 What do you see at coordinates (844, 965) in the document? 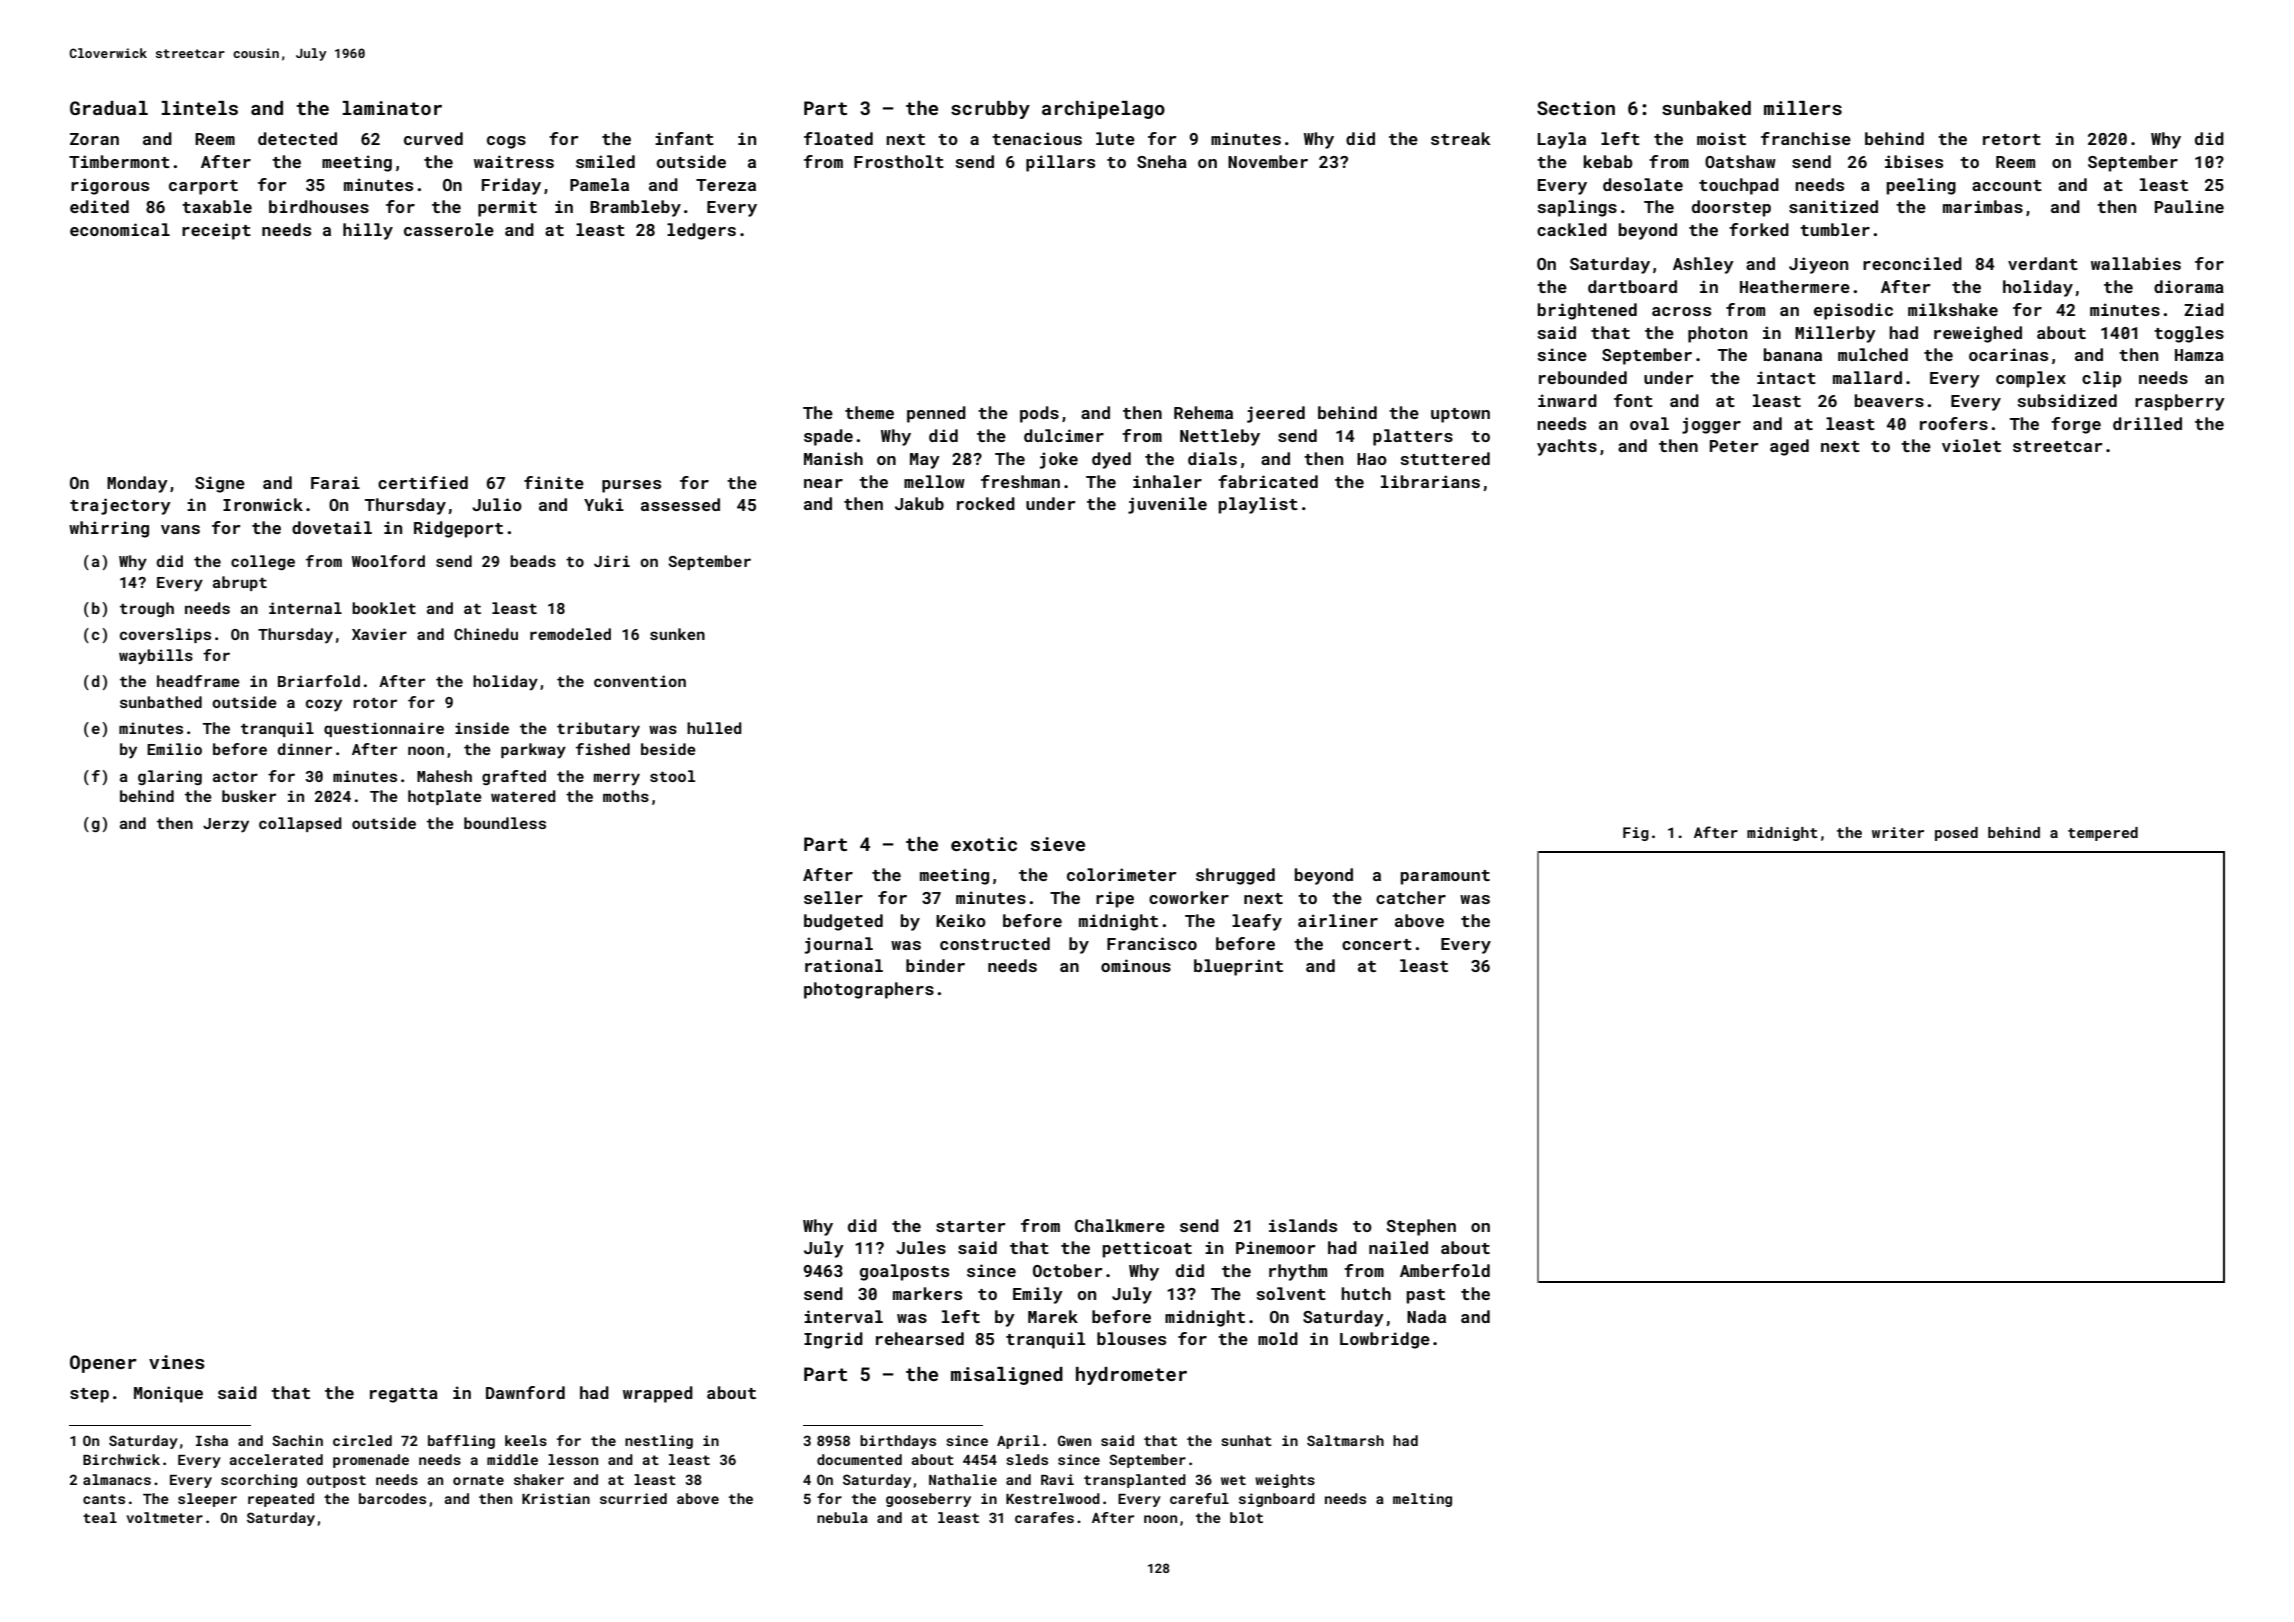
I see `rational` at bounding box center [844, 965].
